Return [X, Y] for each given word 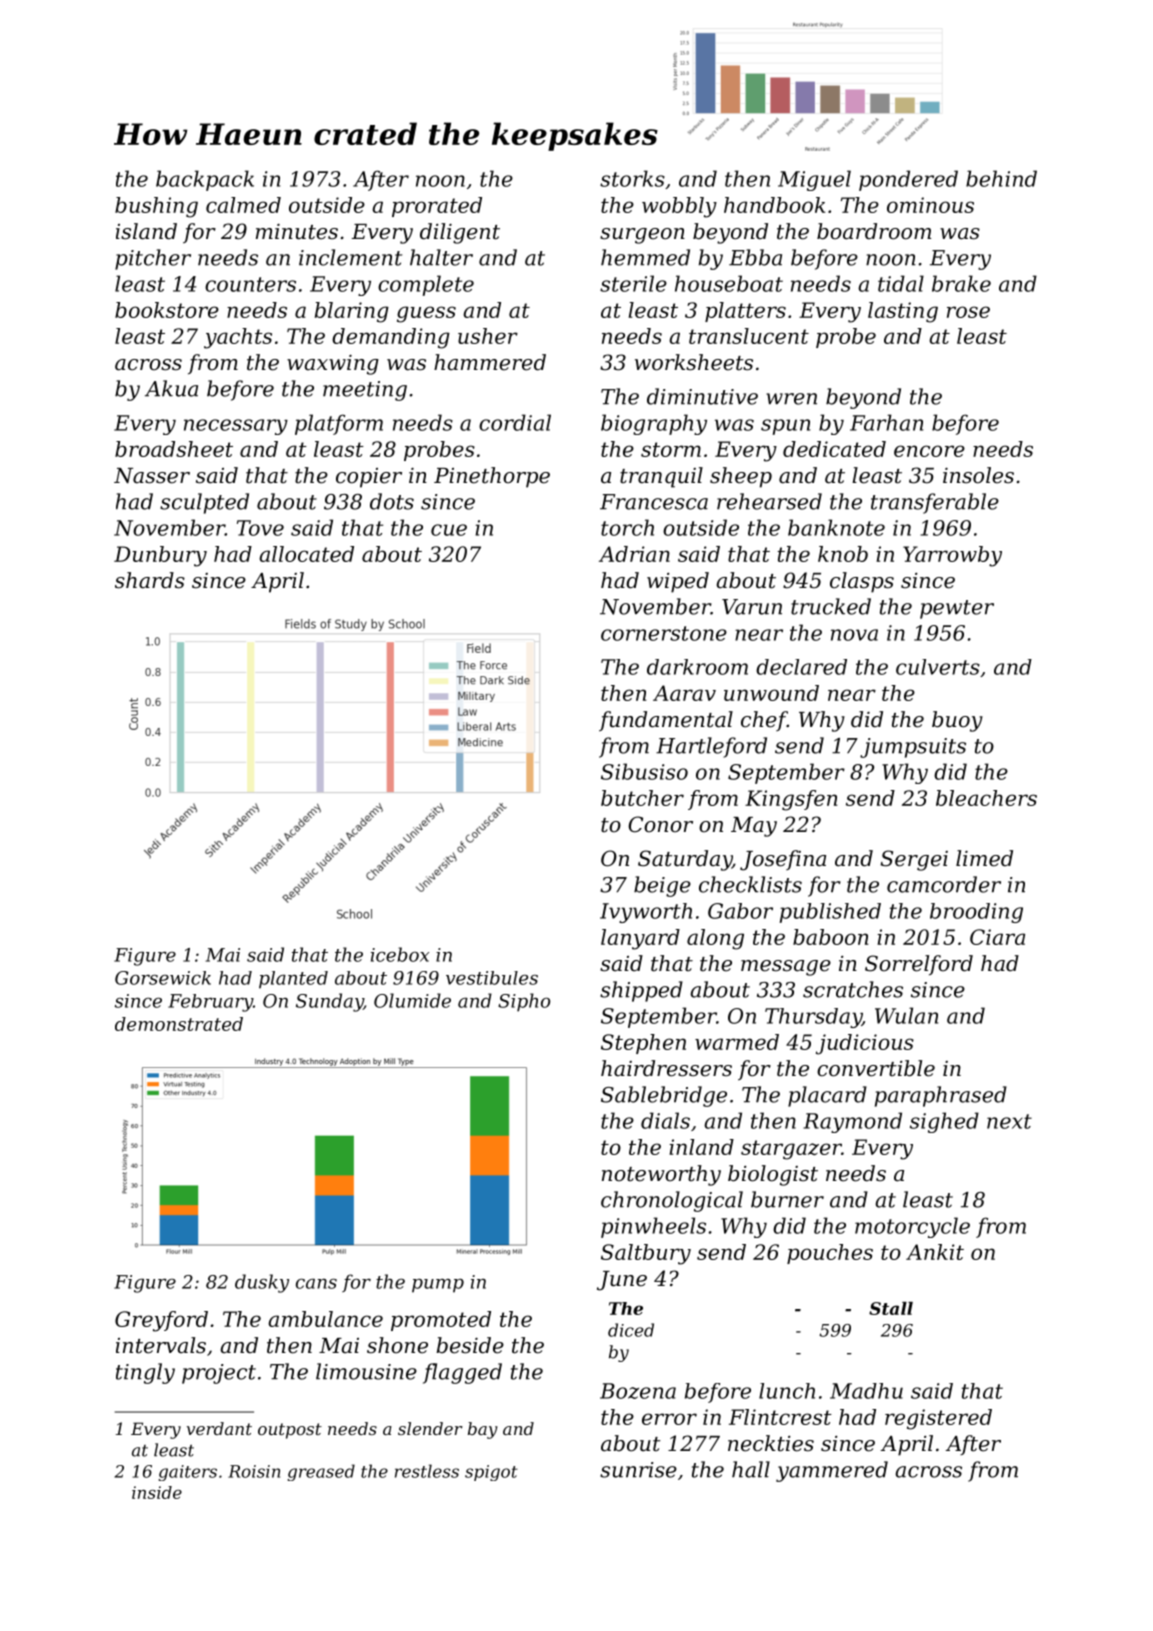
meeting [365, 391]
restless [427, 1471]
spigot [491, 1473]
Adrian [634, 554]
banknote [836, 527]
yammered [832, 1471]
